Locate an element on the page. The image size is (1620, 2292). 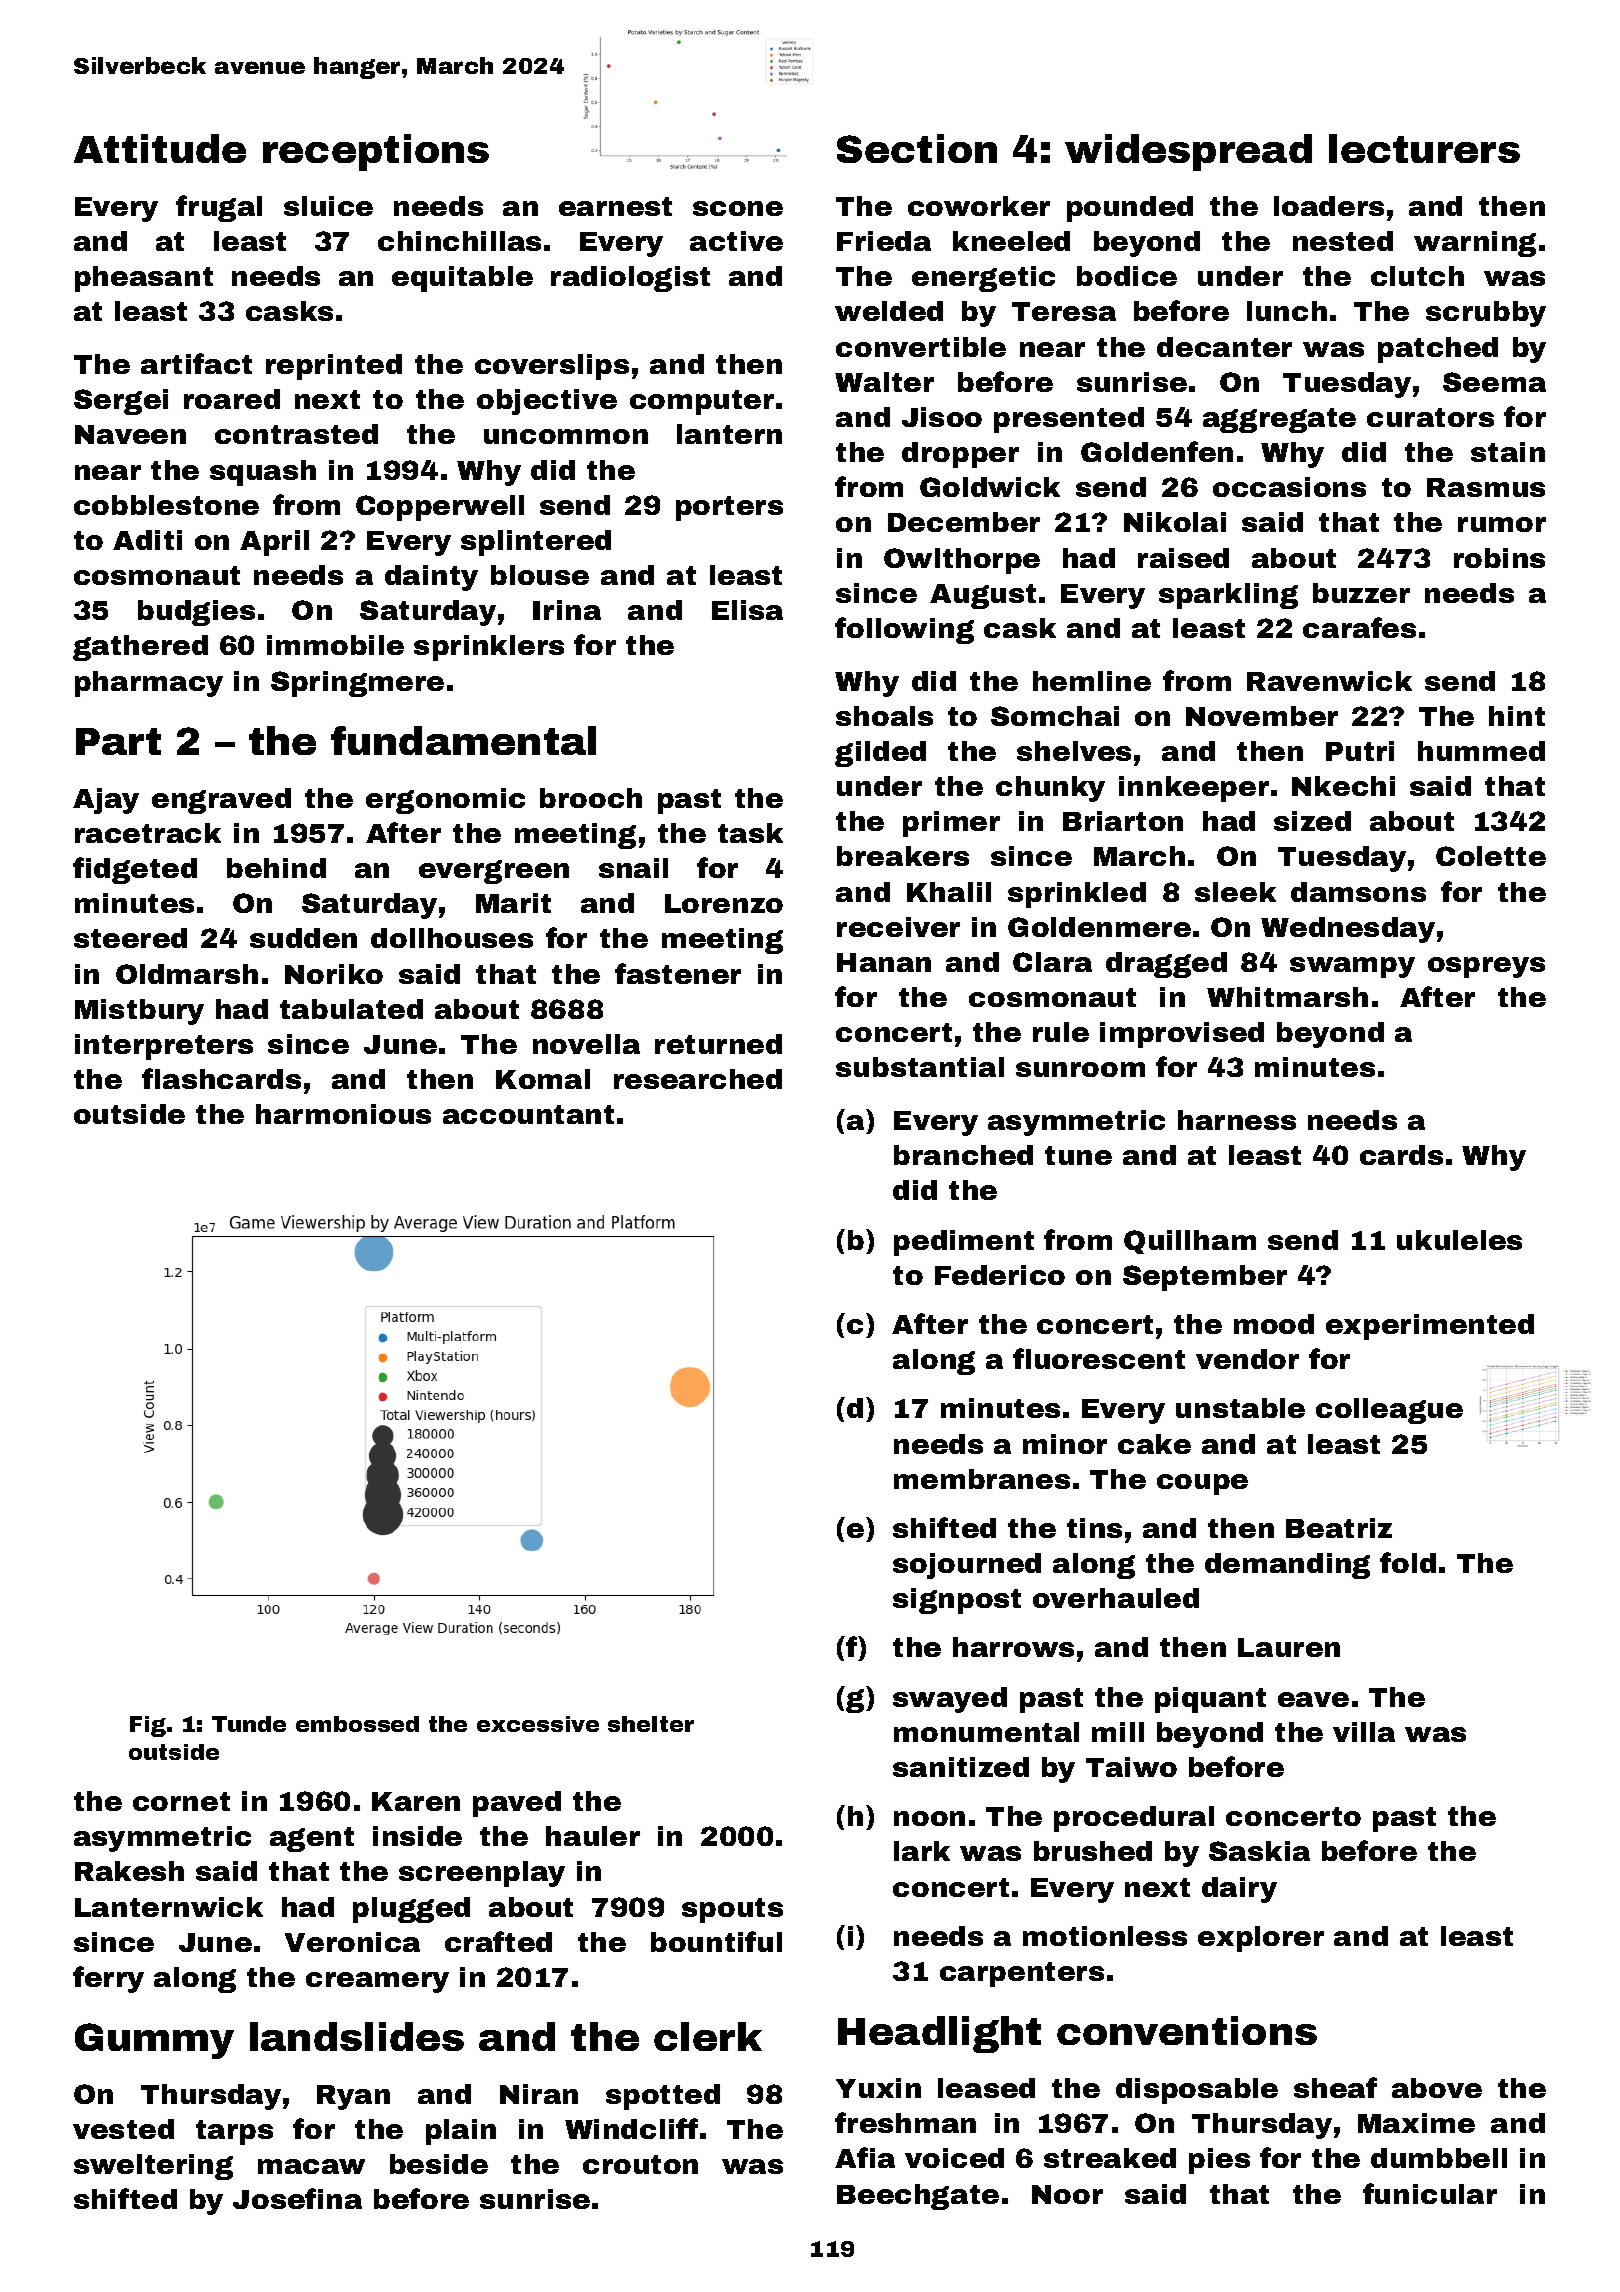
ferry is located at coordinates (108, 1979).
